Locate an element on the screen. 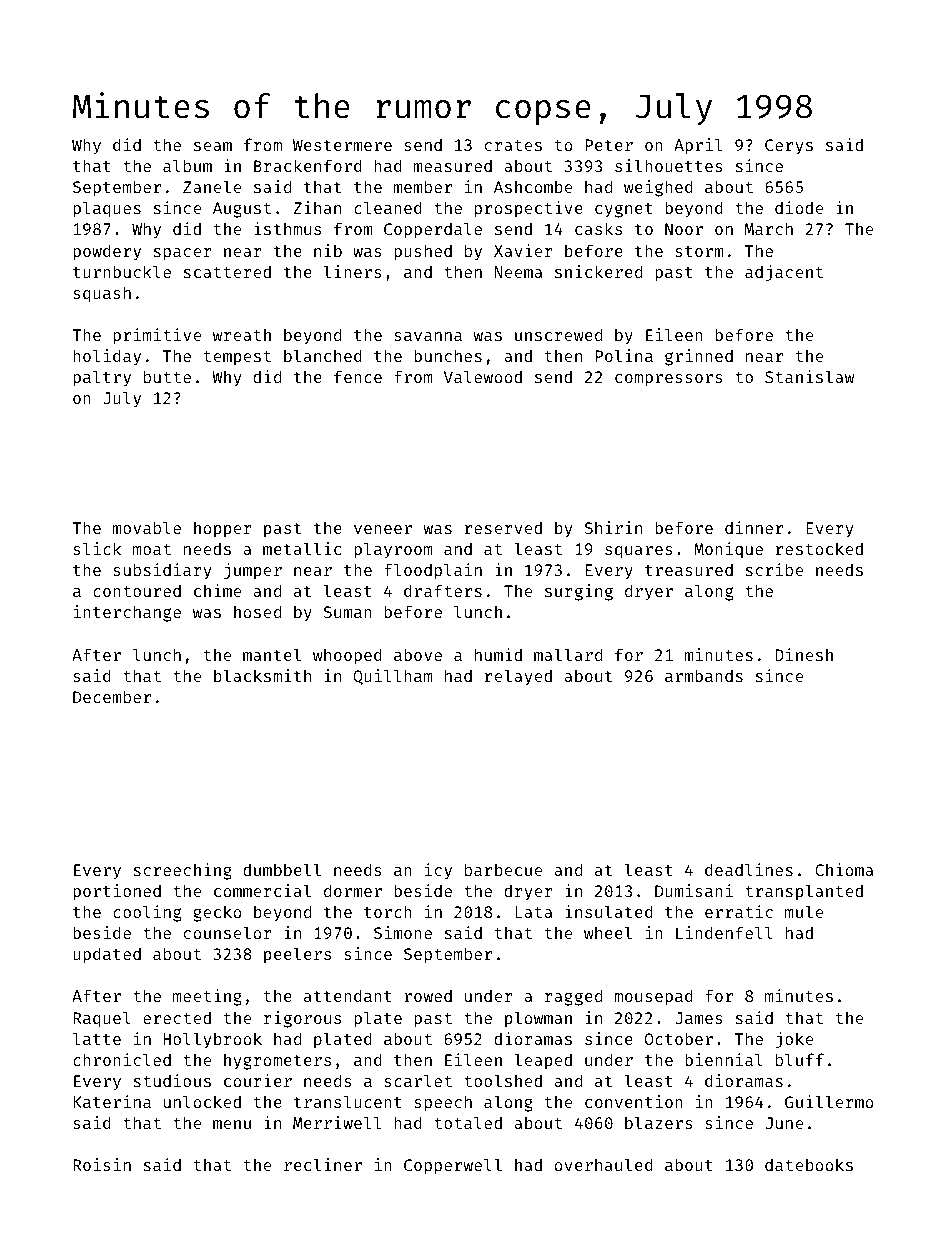 This screenshot has width=952, height=1233. treasured is located at coordinates (689, 569).
